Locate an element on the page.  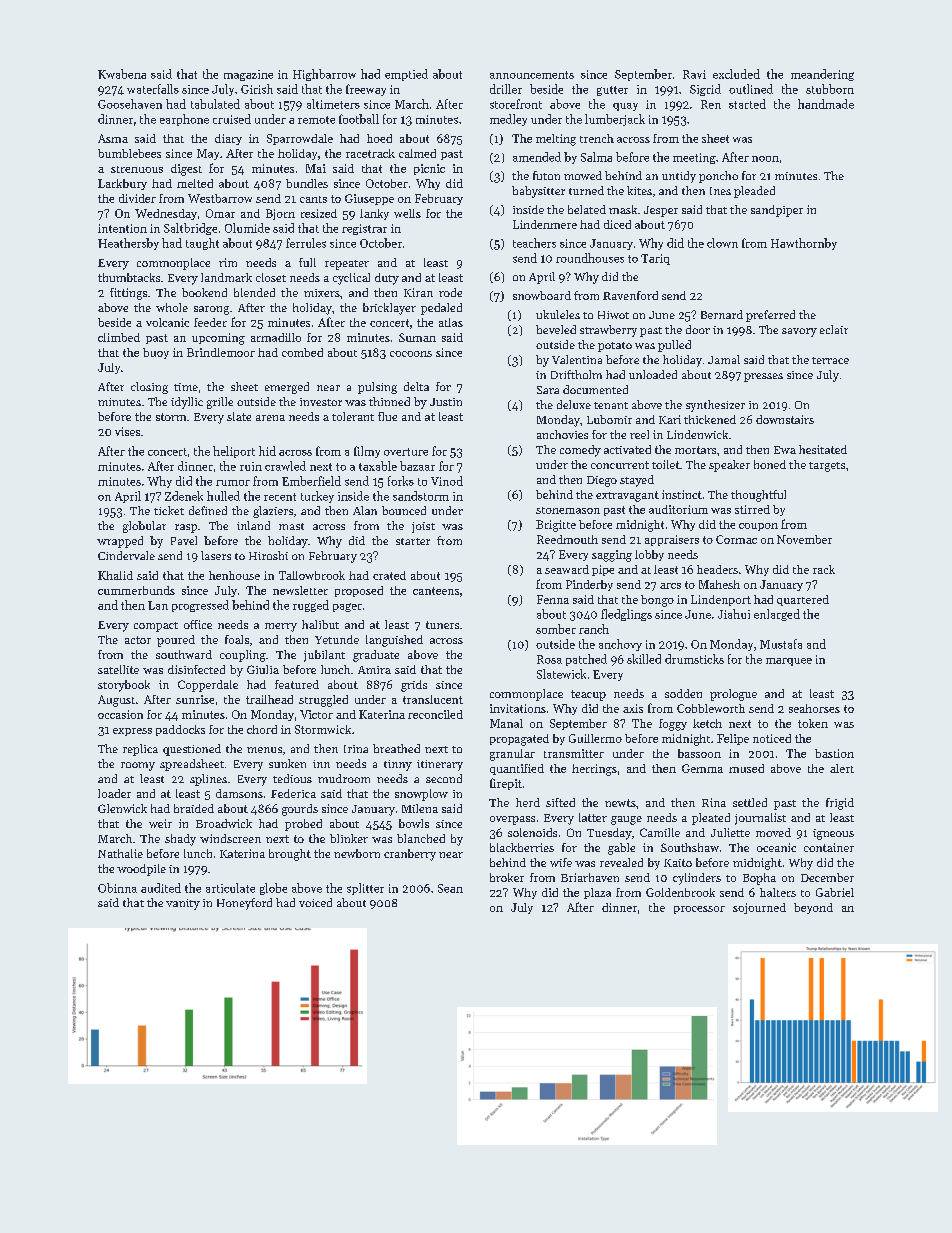
reconciled is located at coordinates (435, 714).
